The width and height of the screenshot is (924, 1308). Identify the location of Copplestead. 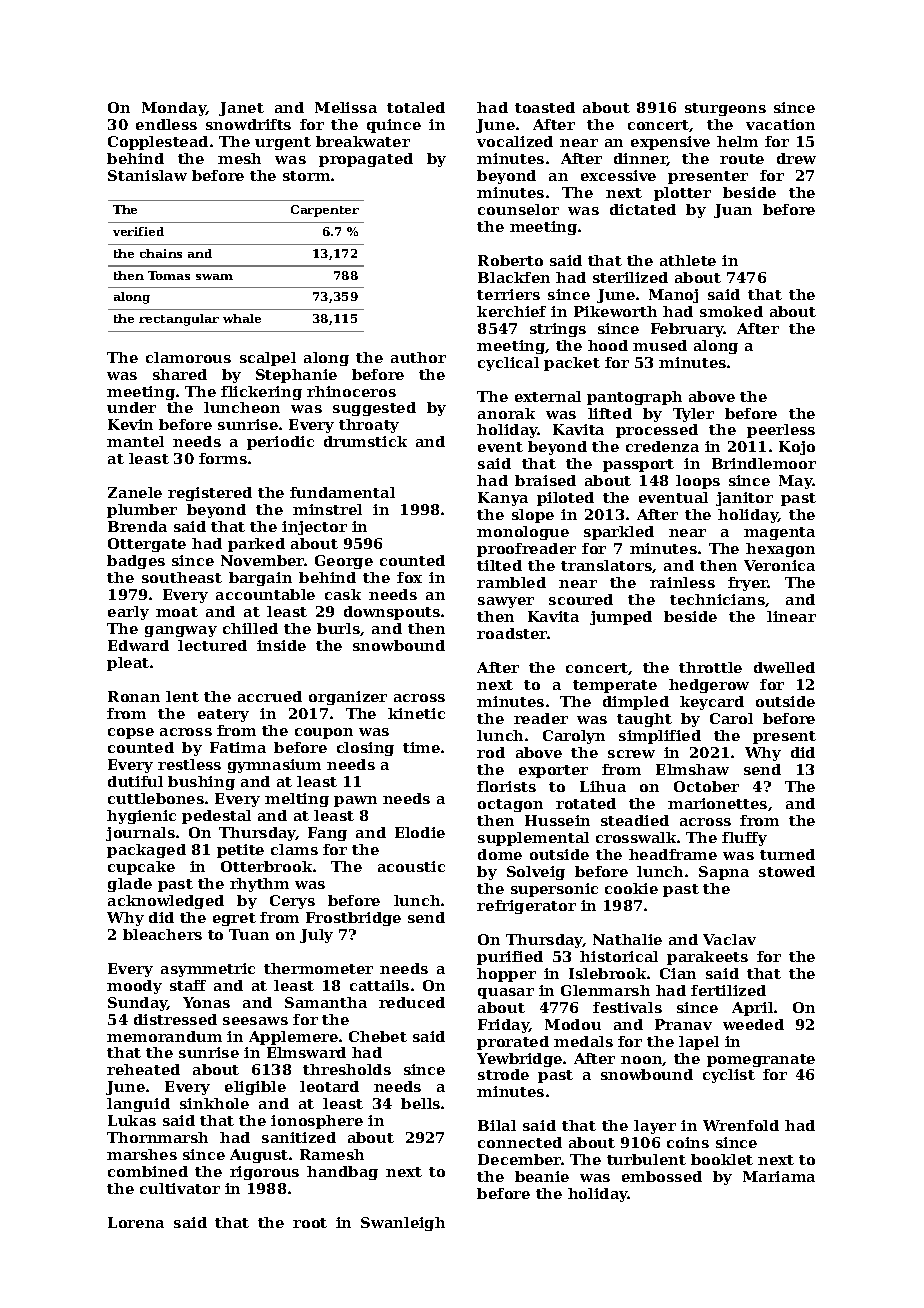
(158, 143).
